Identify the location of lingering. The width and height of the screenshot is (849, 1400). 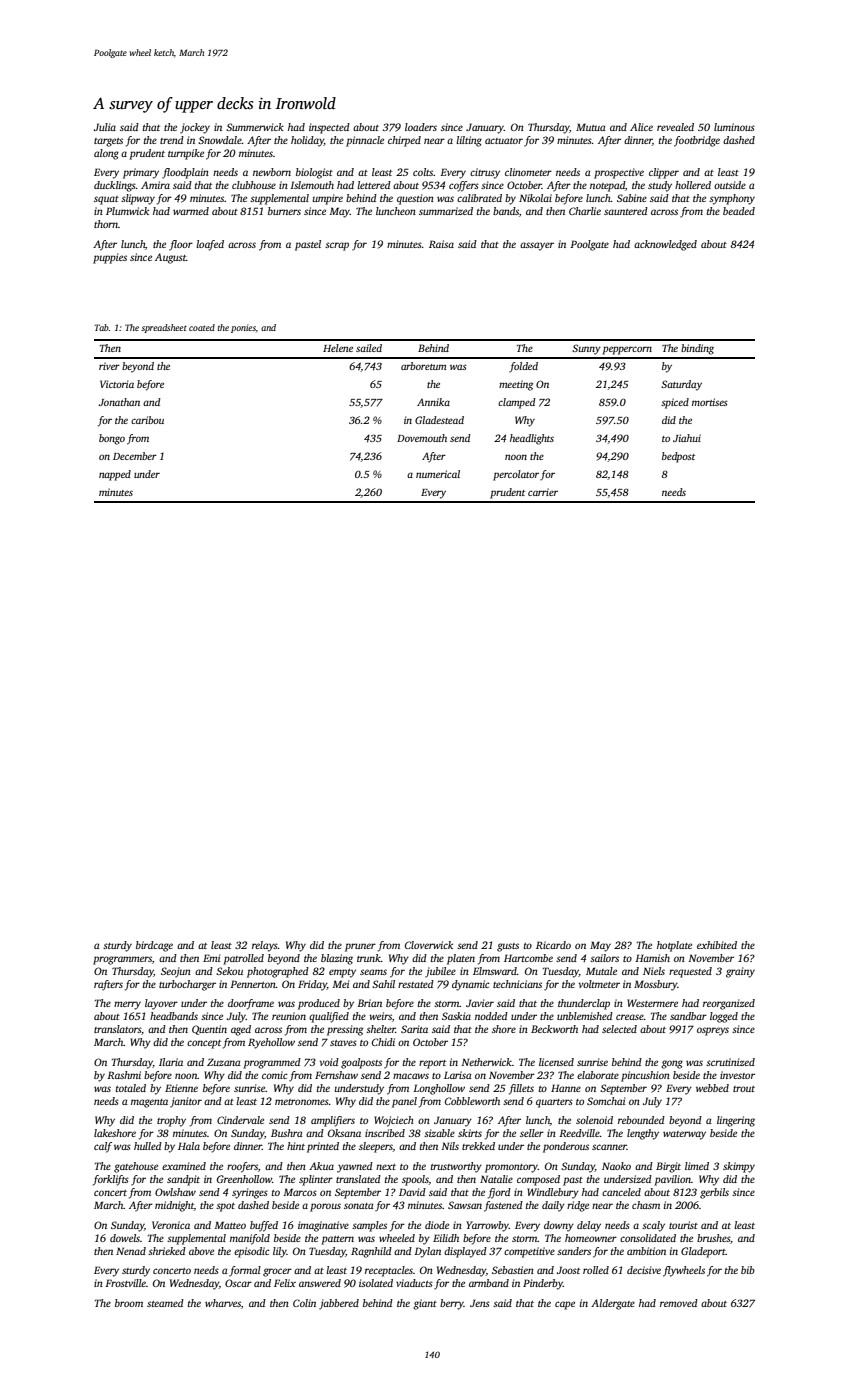
(736, 1121).
